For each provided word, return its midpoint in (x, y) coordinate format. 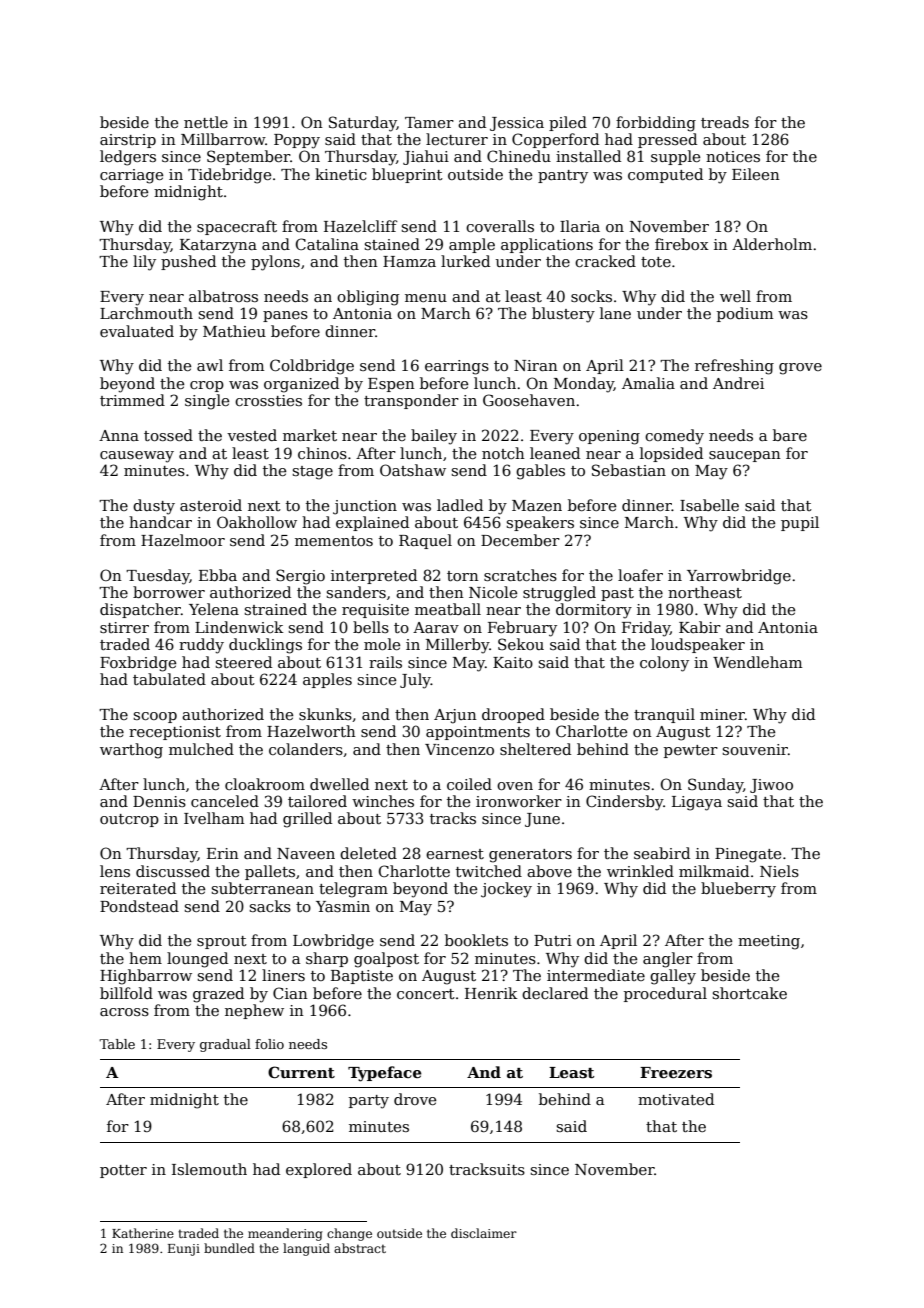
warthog (131, 751)
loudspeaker (698, 645)
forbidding (656, 124)
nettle (206, 122)
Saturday (363, 124)
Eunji (184, 1250)
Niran (536, 365)
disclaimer (484, 1233)
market (310, 435)
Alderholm (772, 244)
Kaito (513, 662)
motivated (676, 1099)
